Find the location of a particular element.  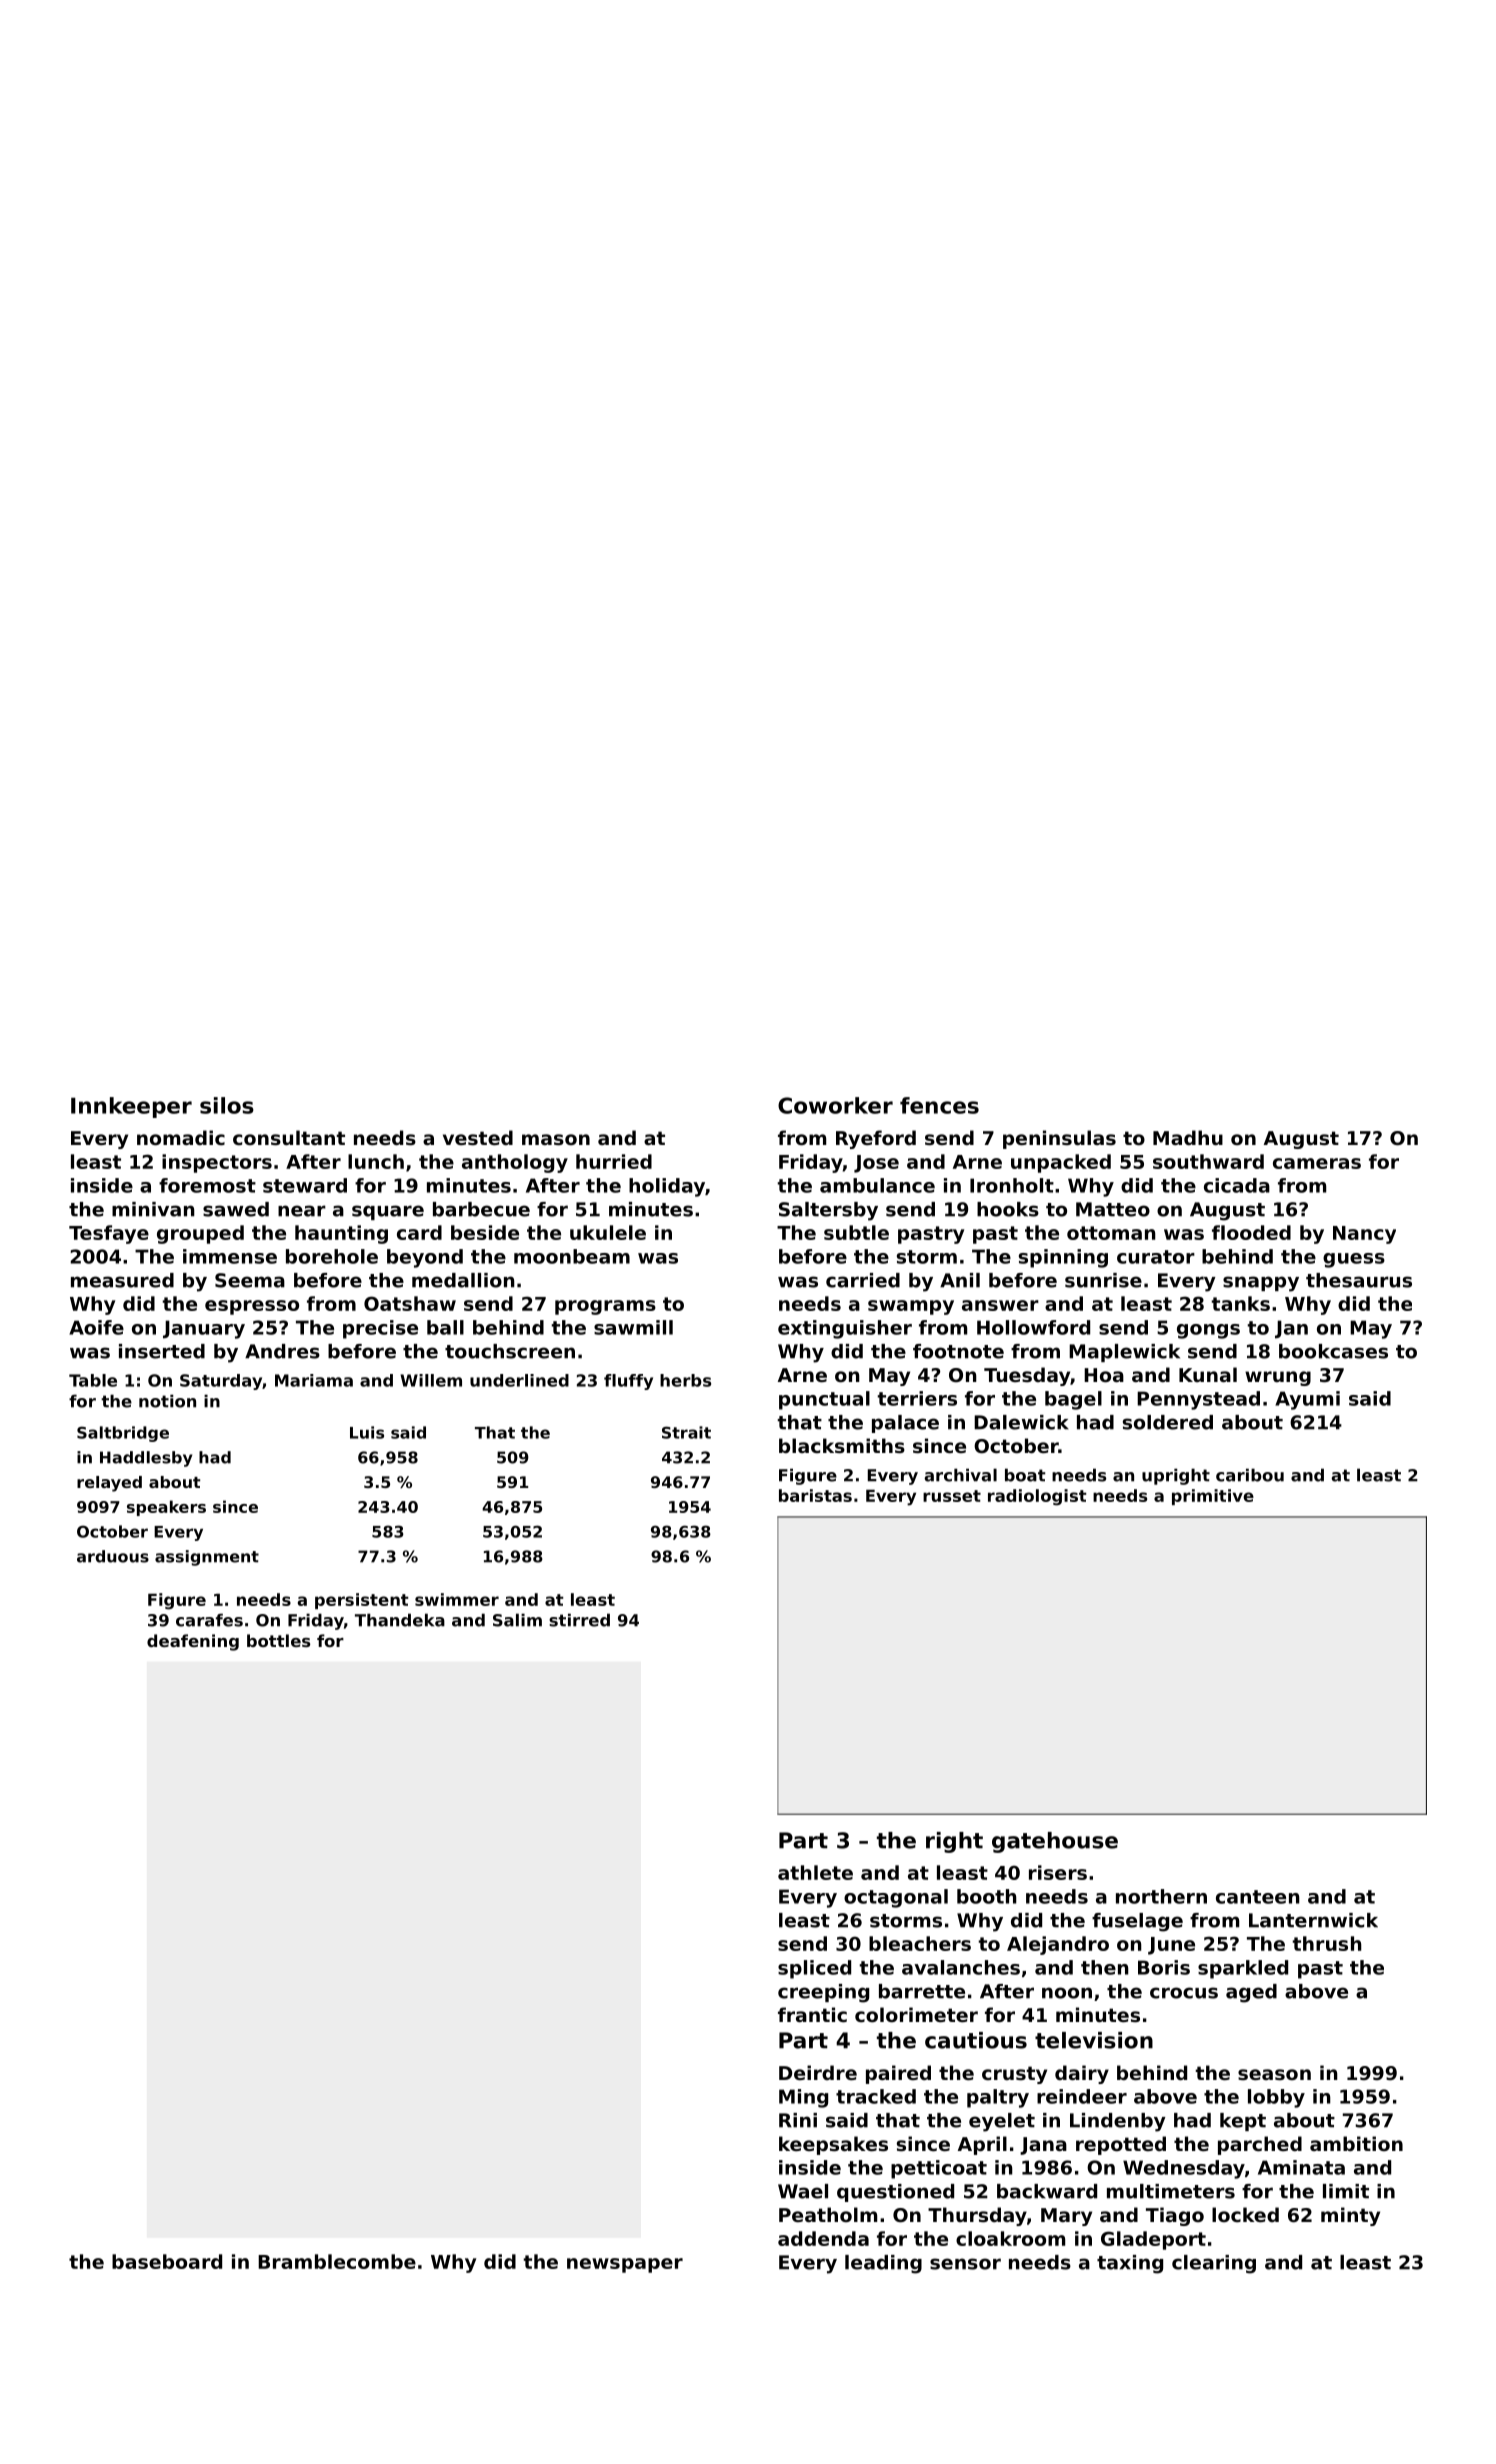

leading is located at coordinates (883, 2264).
